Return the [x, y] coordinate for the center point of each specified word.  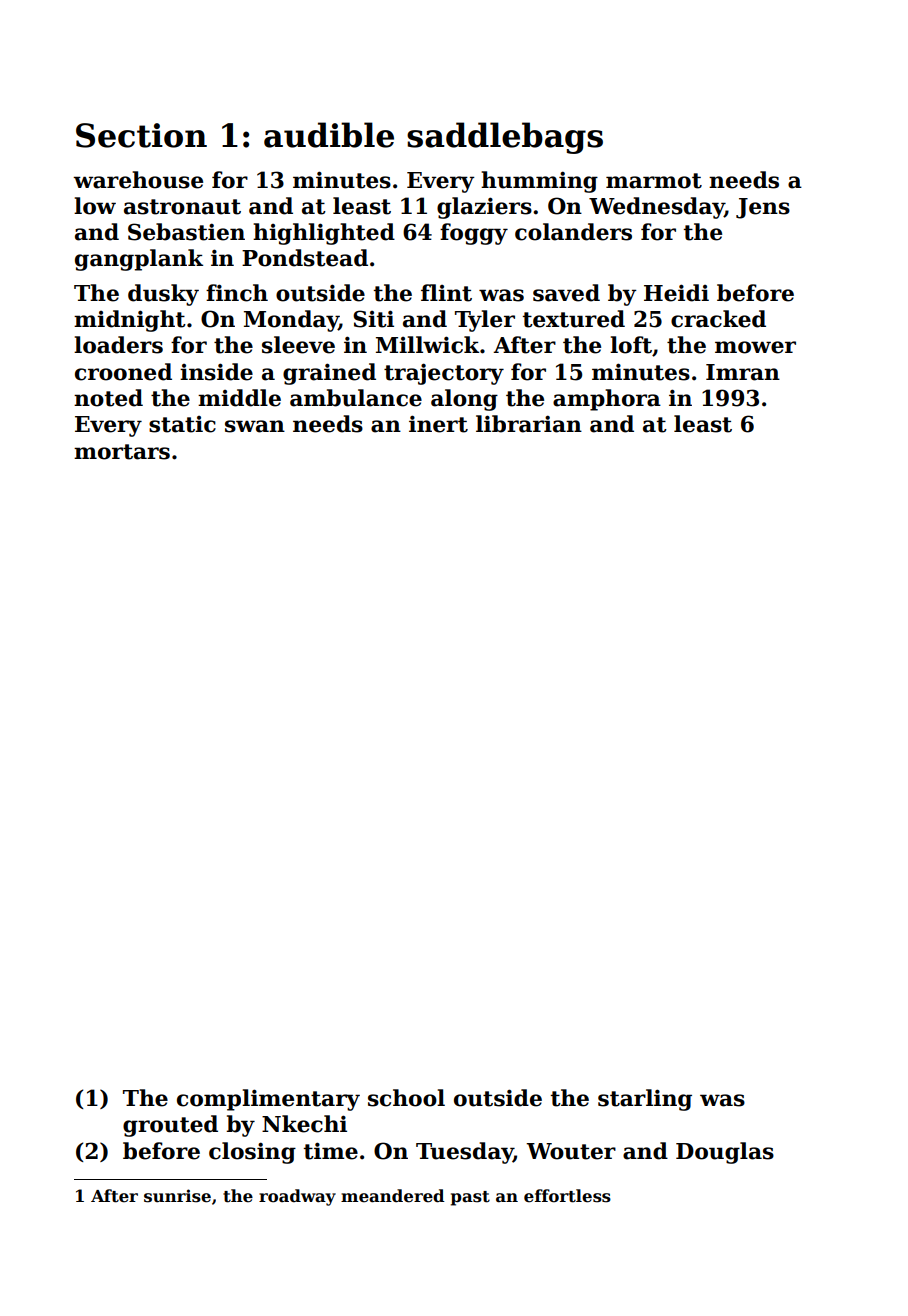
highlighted [324, 234]
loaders [118, 345]
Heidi [676, 293]
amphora [607, 400]
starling [645, 1100]
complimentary [268, 1100]
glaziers [484, 208]
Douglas [725, 1153]
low [95, 206]
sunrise [177, 1196]
